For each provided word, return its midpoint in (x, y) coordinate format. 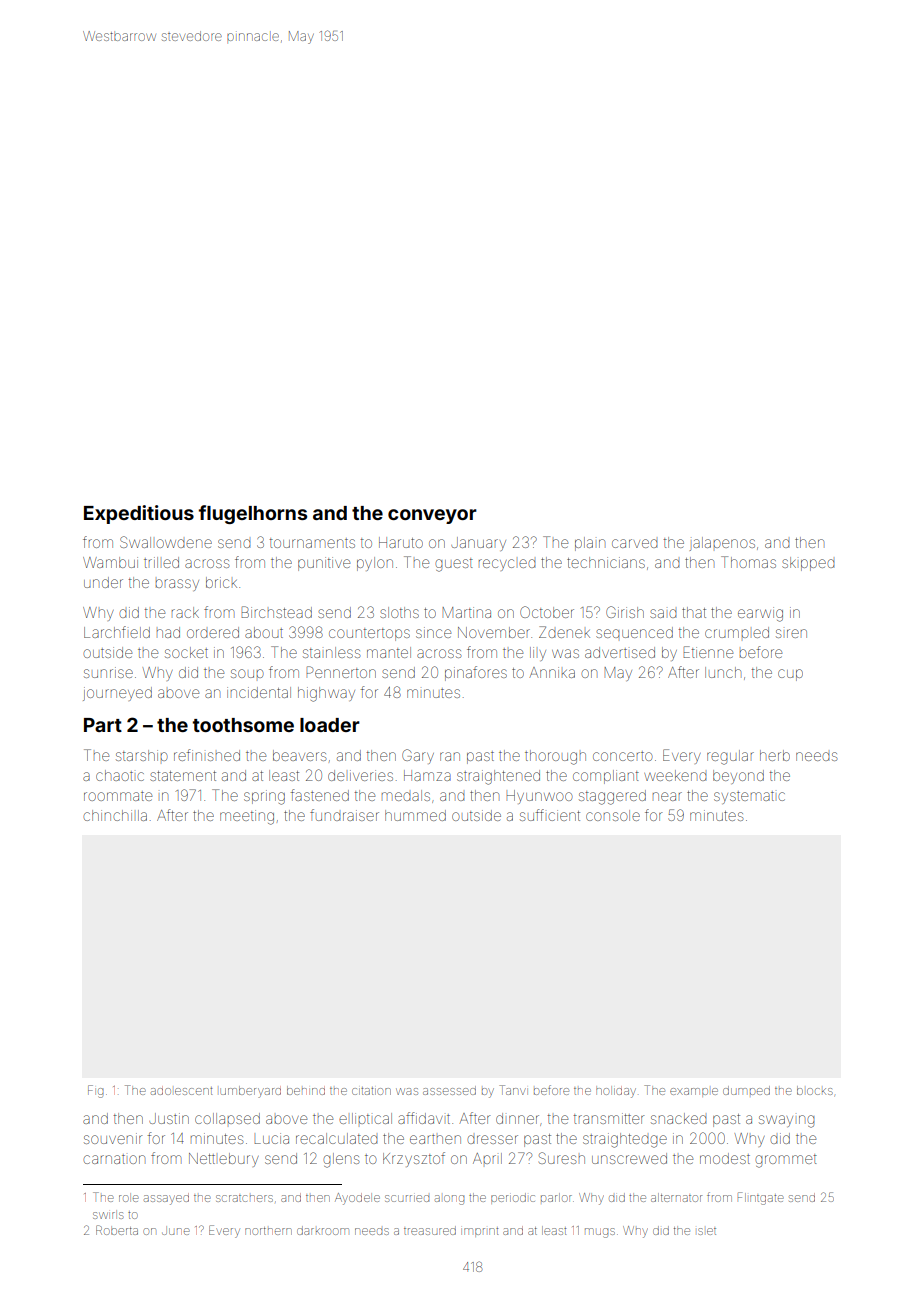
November (494, 632)
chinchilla (115, 815)
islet (707, 1231)
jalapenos (722, 544)
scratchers (244, 1198)
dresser (492, 1139)
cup (790, 675)
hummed (415, 815)
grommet (786, 1161)
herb (775, 755)
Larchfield (117, 632)
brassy (177, 585)
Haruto (401, 542)
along (449, 1200)
